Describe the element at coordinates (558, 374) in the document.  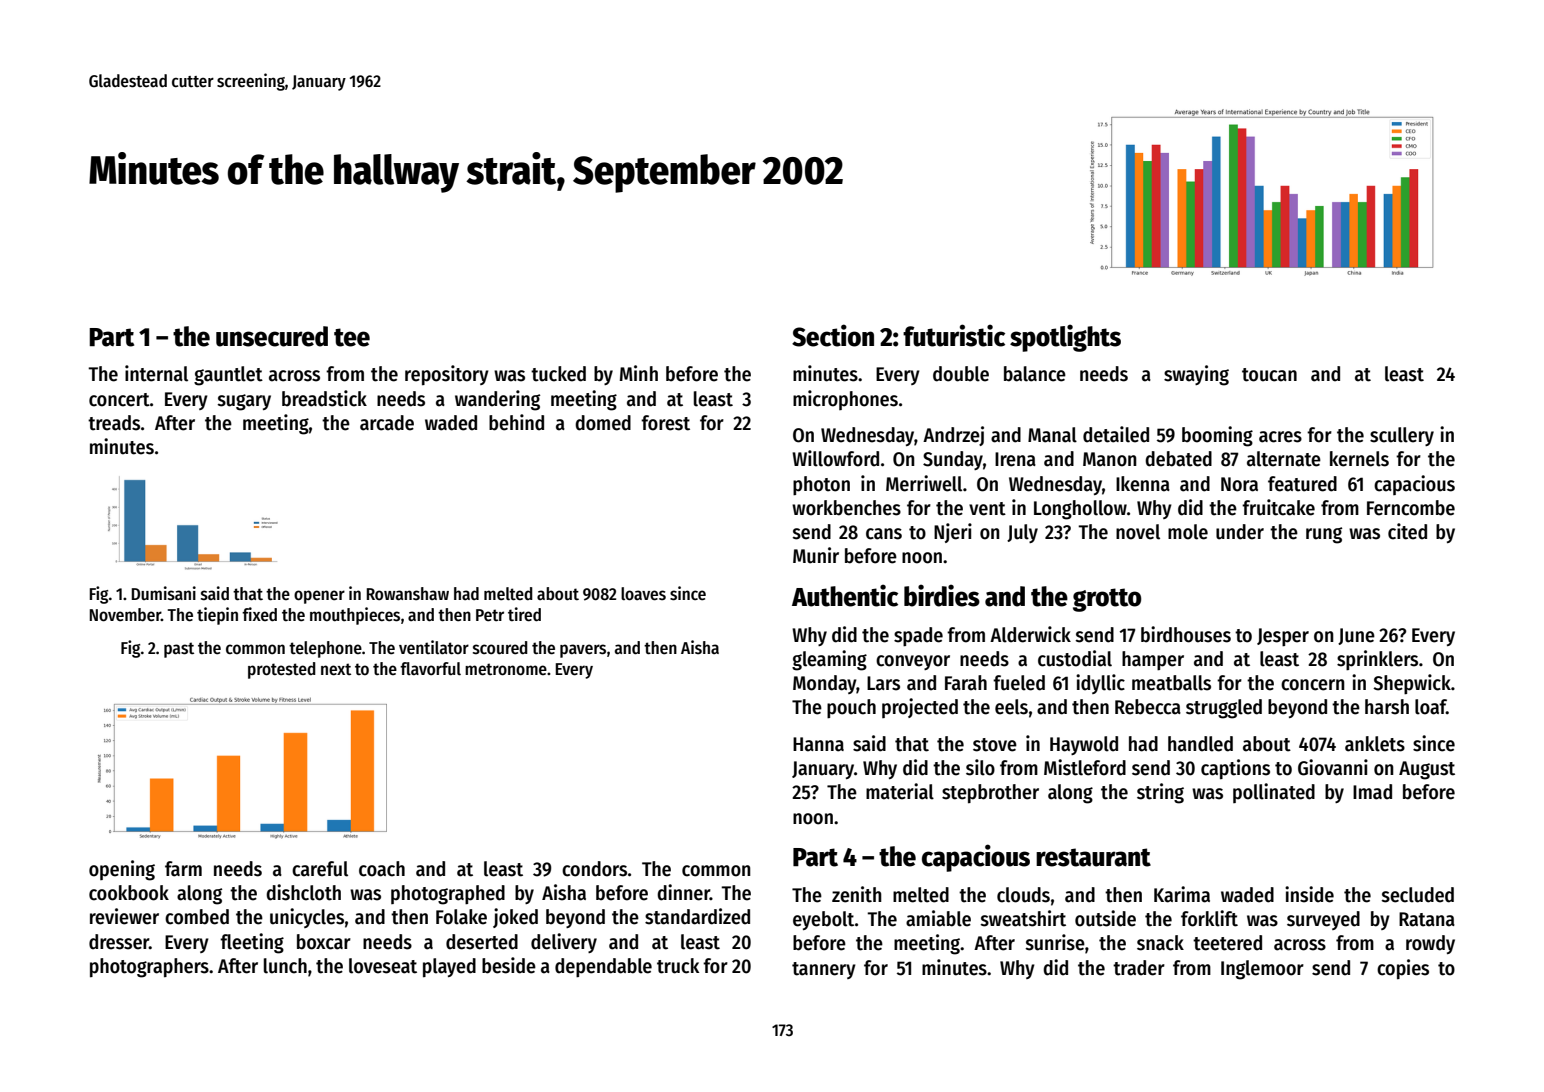
I see `tucked` at that location.
